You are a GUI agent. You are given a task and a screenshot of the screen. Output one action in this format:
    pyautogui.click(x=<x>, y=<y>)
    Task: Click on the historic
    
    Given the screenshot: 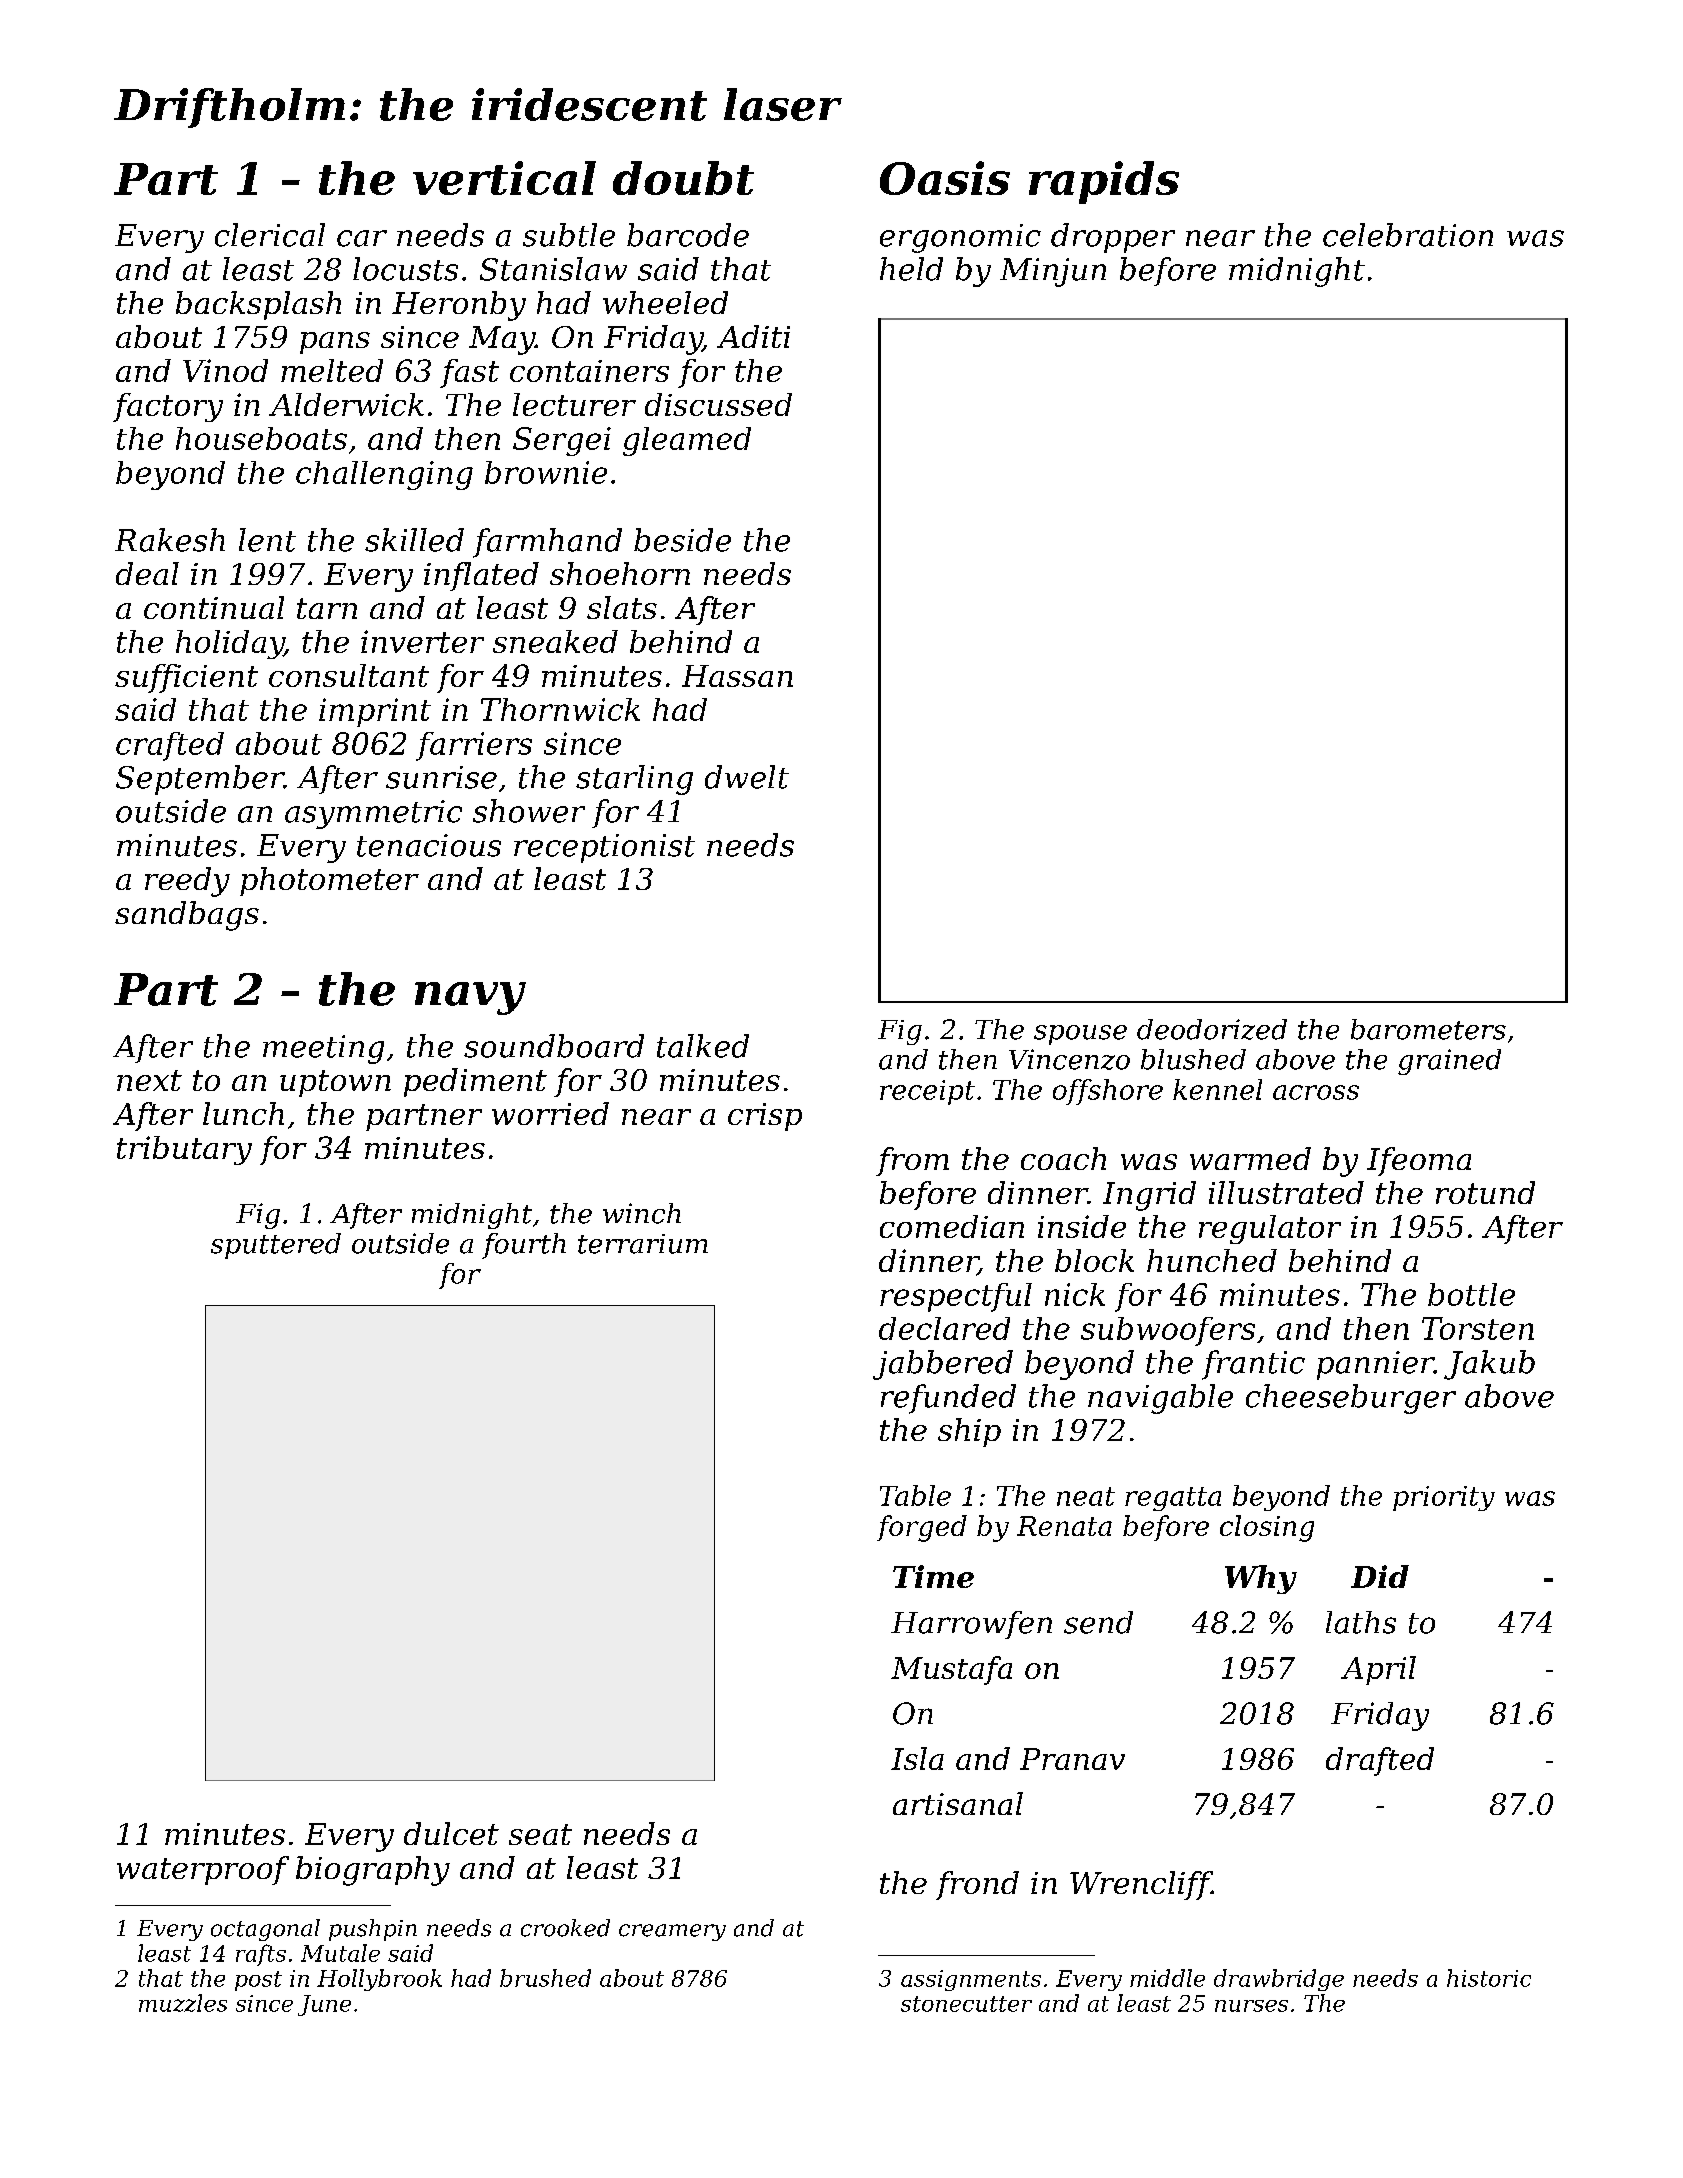 What is the action you would take?
    pyautogui.click(x=1489, y=1978)
